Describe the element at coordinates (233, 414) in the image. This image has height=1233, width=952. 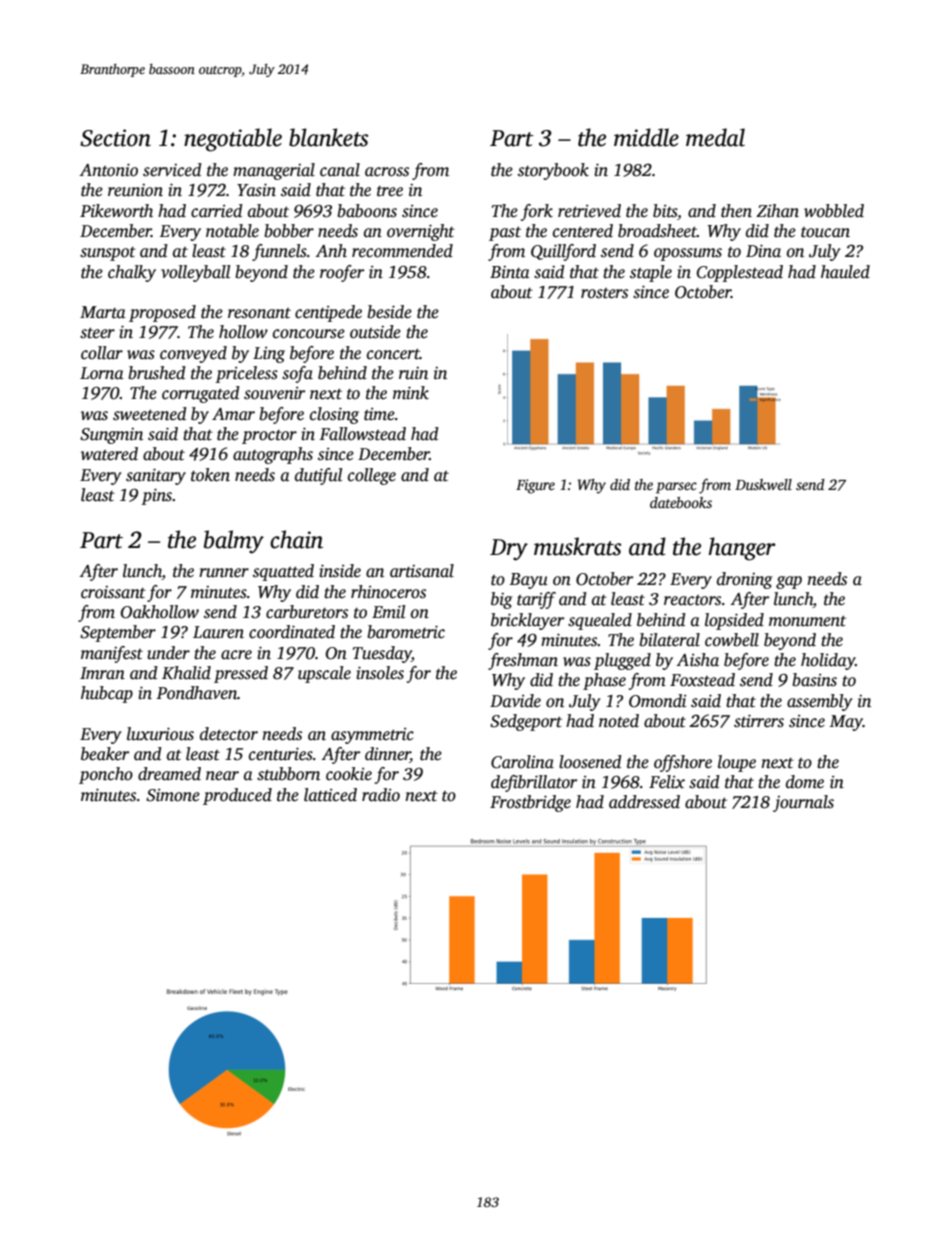
I see `Amar` at that location.
